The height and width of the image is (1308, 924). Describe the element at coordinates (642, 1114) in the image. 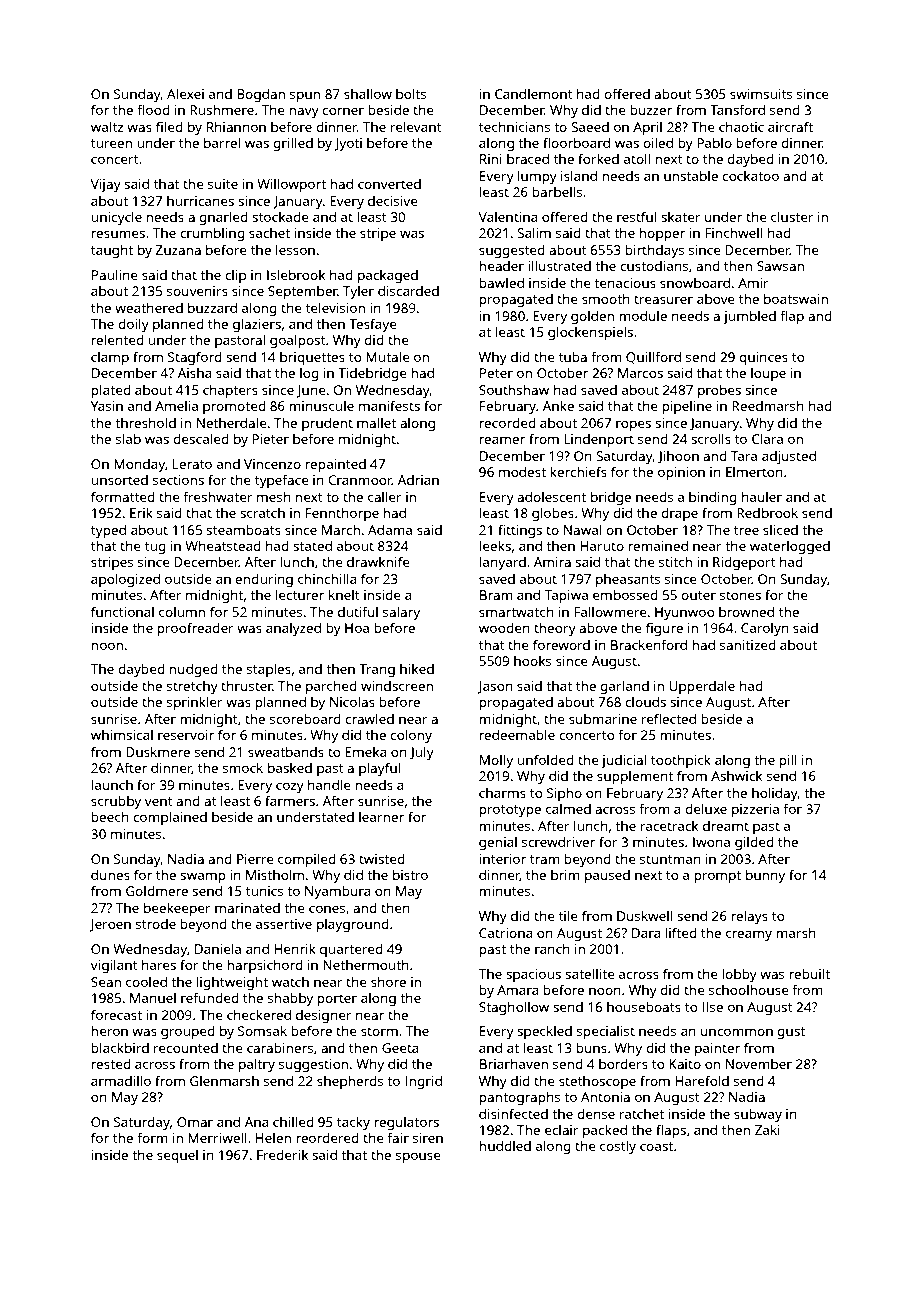

I see `ratchet` at that location.
